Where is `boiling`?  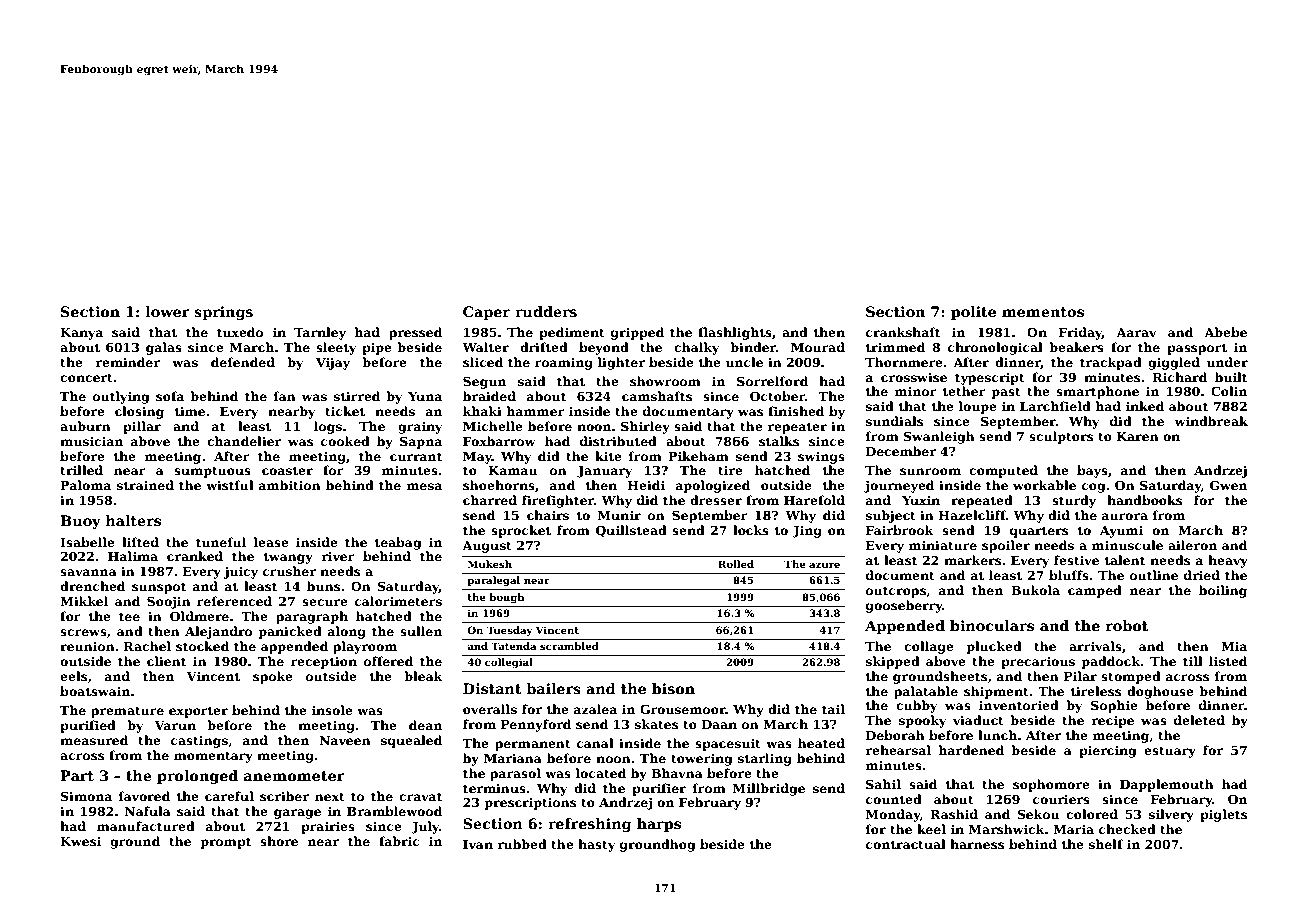 boiling is located at coordinates (1223, 591).
